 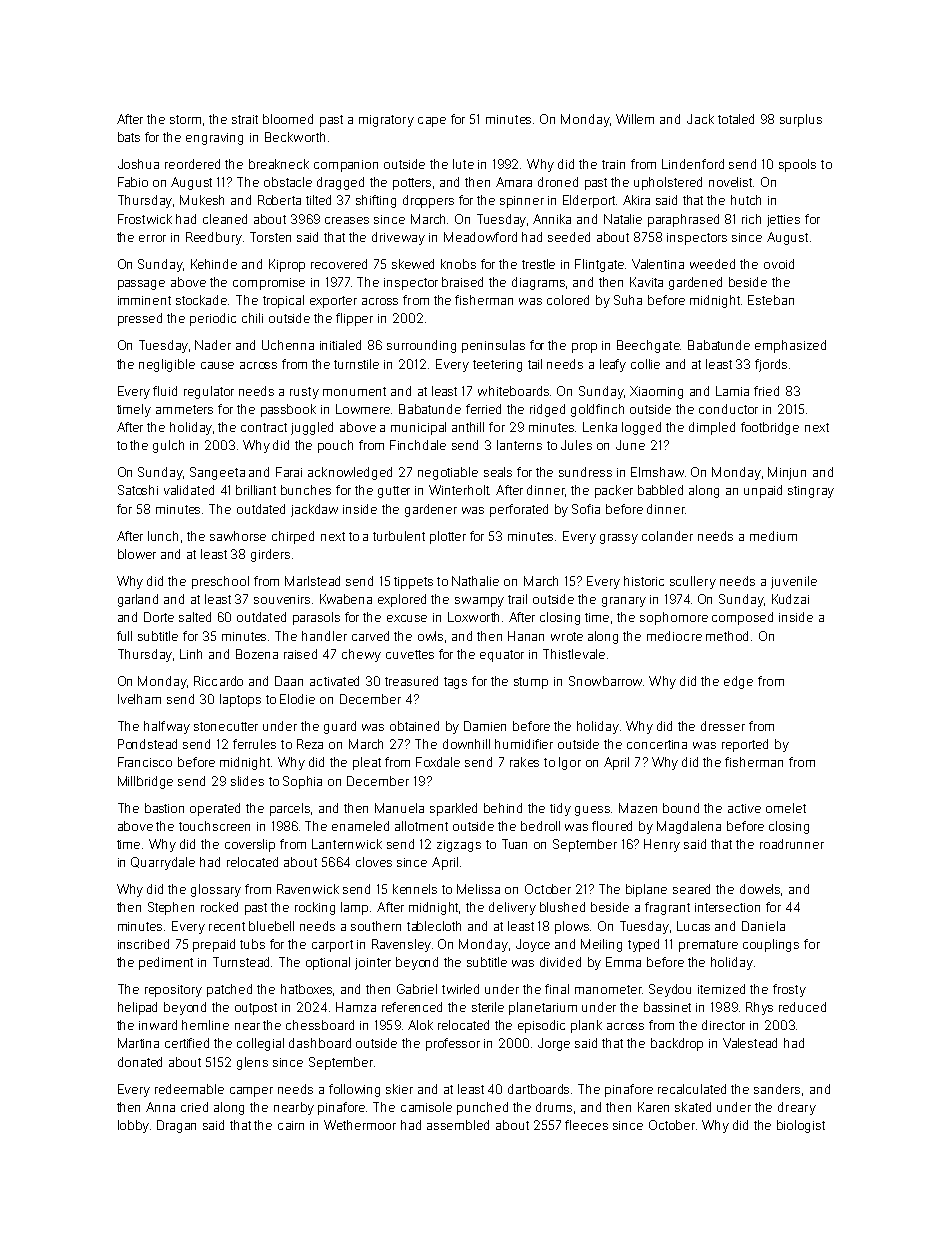 I want to click on potters, so click(x=412, y=184).
